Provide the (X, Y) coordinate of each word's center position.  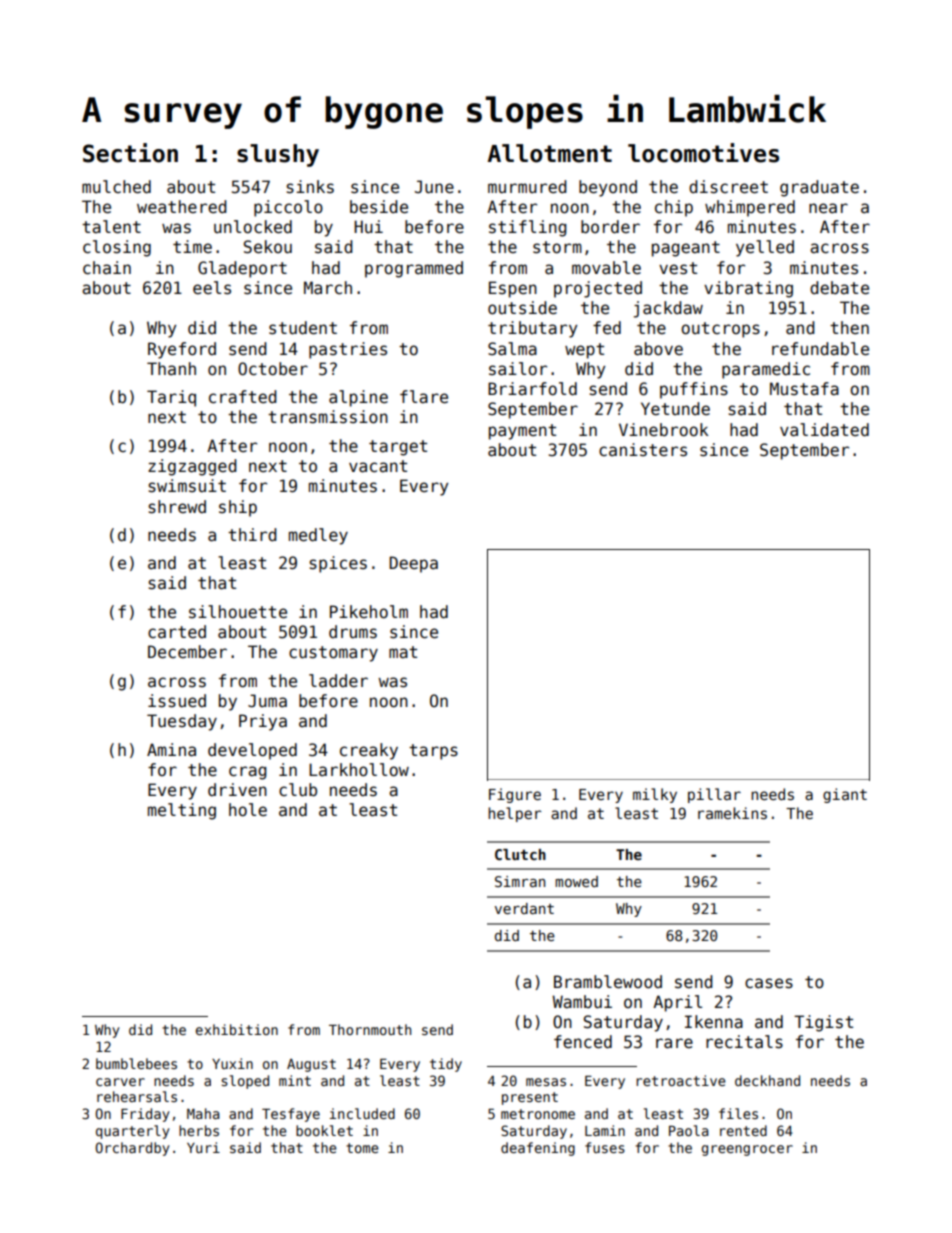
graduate (819, 188)
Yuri (203, 1147)
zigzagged (192, 467)
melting (182, 811)
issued (177, 701)
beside (379, 207)
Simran (520, 881)
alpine (358, 398)
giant (845, 795)
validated (824, 430)
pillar (714, 795)
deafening (538, 1149)
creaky (369, 751)
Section (130, 153)
